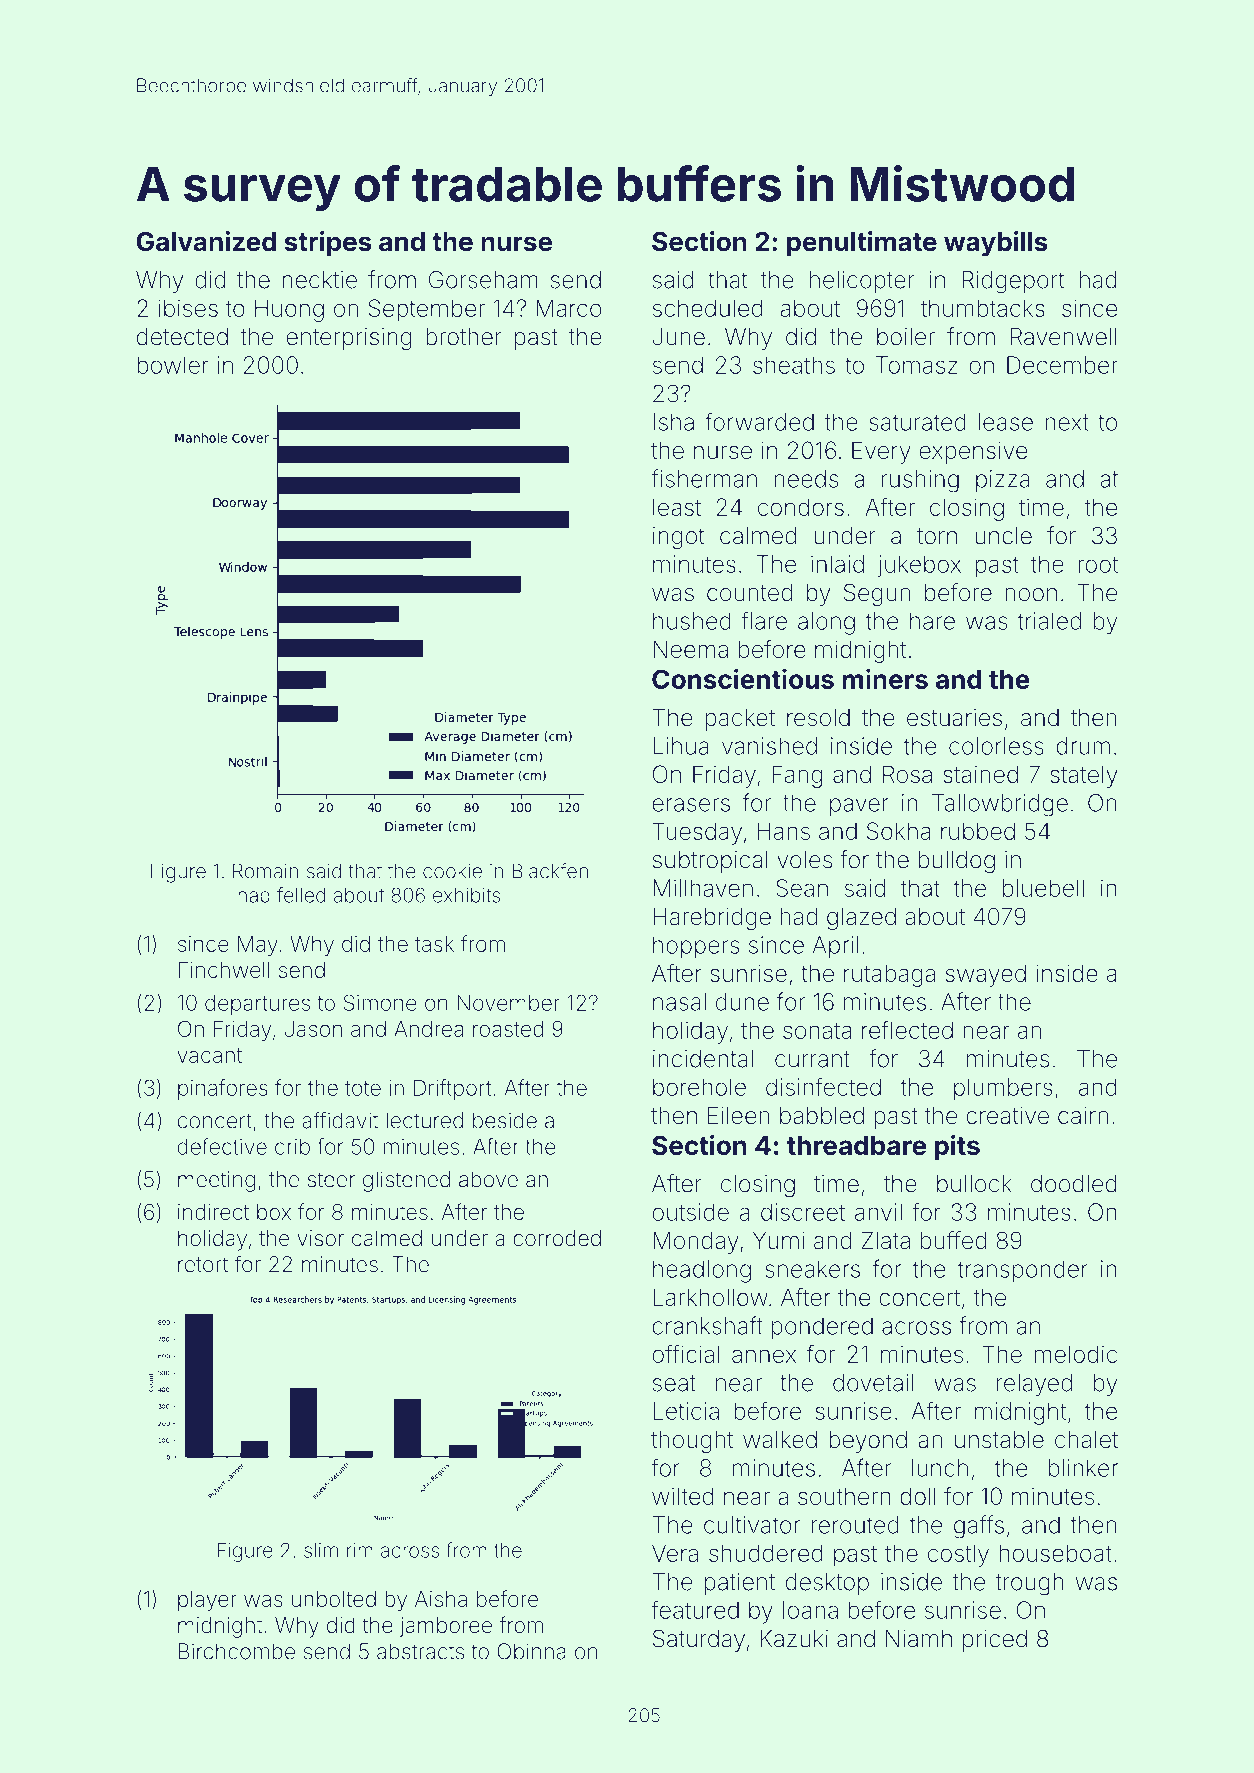 Image resolution: width=1254 pixels, height=1773 pixels. I want to click on roasted, so click(508, 1029).
